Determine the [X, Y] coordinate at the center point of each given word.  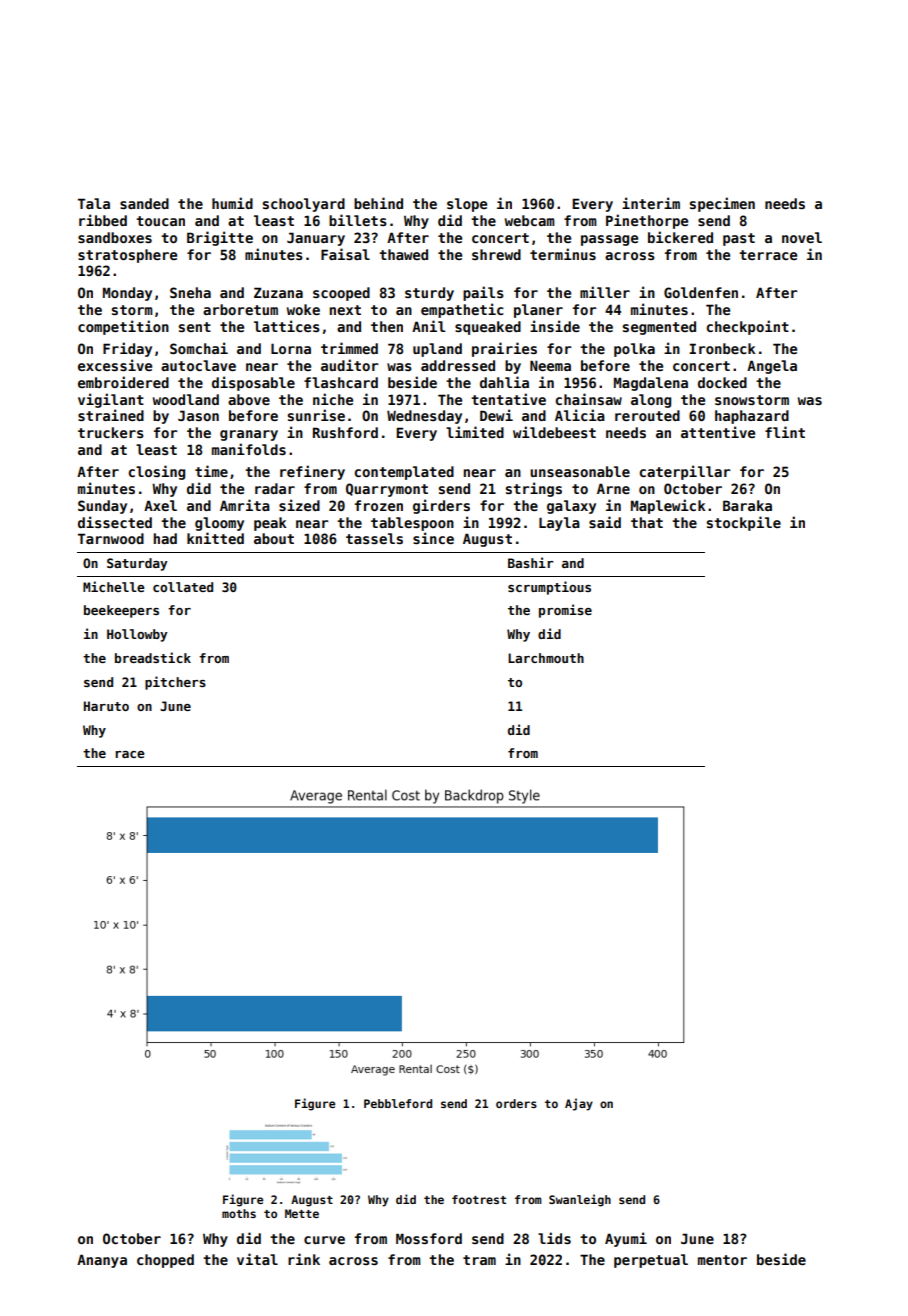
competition [123, 327]
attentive [718, 432]
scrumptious [549, 588]
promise [565, 611]
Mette [302, 1213]
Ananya [102, 1261]
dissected [115, 522]
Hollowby [137, 635]
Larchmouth [546, 658]
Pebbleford [398, 1103]
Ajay [579, 1104]
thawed [403, 254]
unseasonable [580, 471]
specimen [722, 204]
